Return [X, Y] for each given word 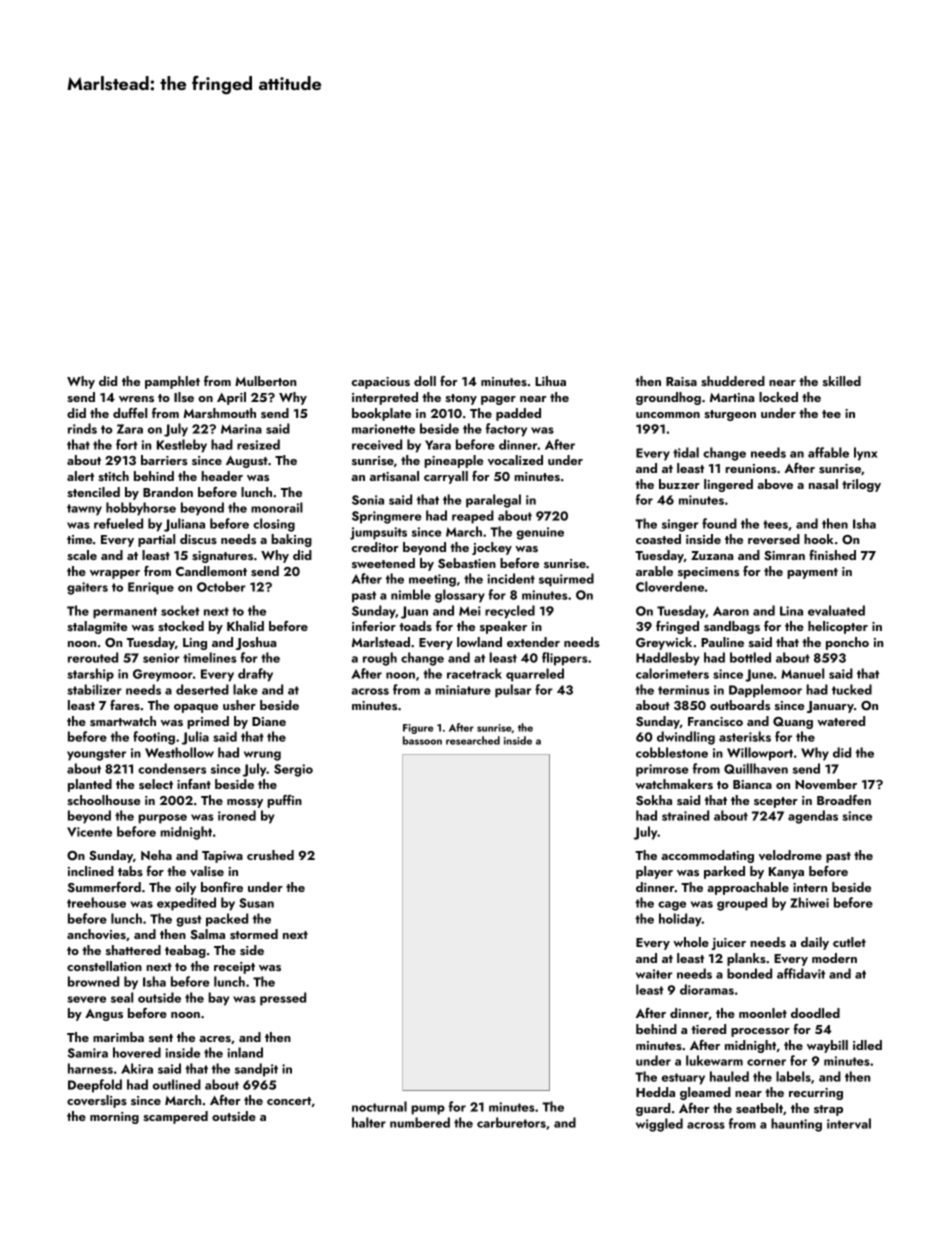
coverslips [97, 1101]
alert [80, 476]
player [654, 872]
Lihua [550, 381]
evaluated [836, 610]
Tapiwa [222, 857]
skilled [842, 381]
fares [125, 705]
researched [473, 740]
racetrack [474, 673]
